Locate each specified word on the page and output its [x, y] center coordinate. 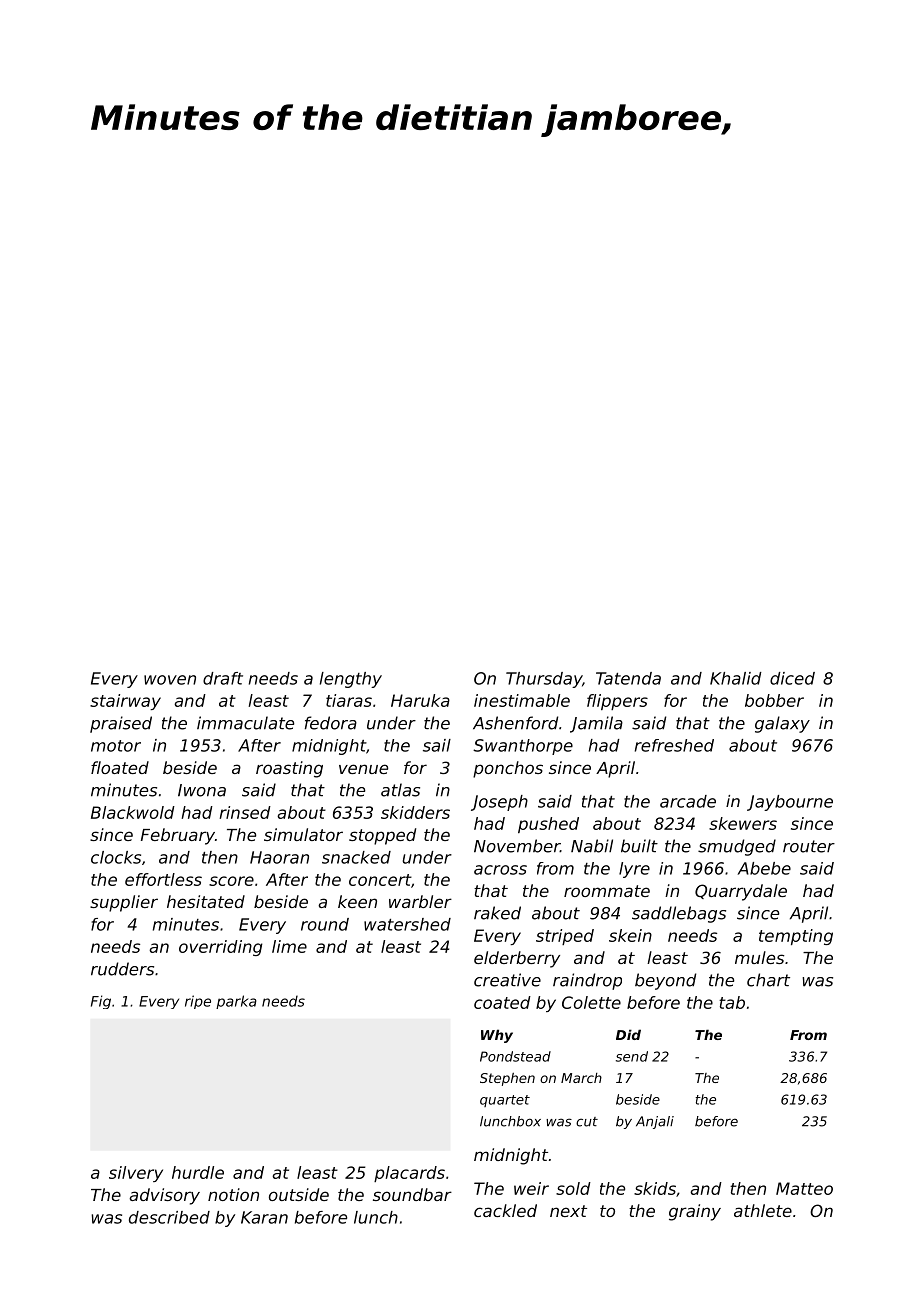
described [169, 1217]
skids [655, 1188]
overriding [221, 948]
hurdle [198, 1172]
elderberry [517, 959]
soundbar [412, 1194]
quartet [505, 1101]
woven [170, 680]
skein [630, 935]
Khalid [736, 678]
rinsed [245, 812]
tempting [796, 937]
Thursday [544, 680]
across [500, 870]
